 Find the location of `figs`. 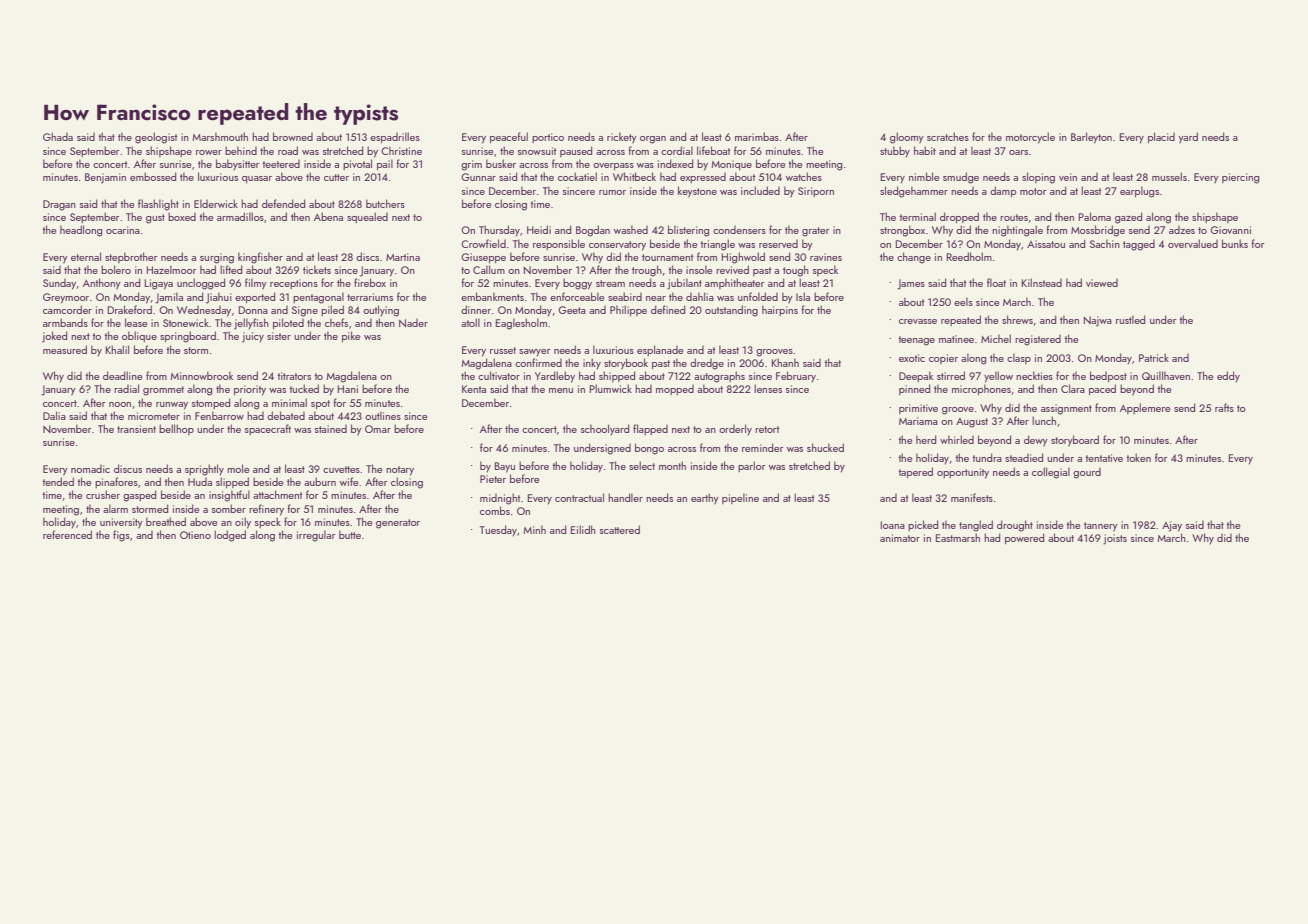

figs is located at coordinates (121, 536).
